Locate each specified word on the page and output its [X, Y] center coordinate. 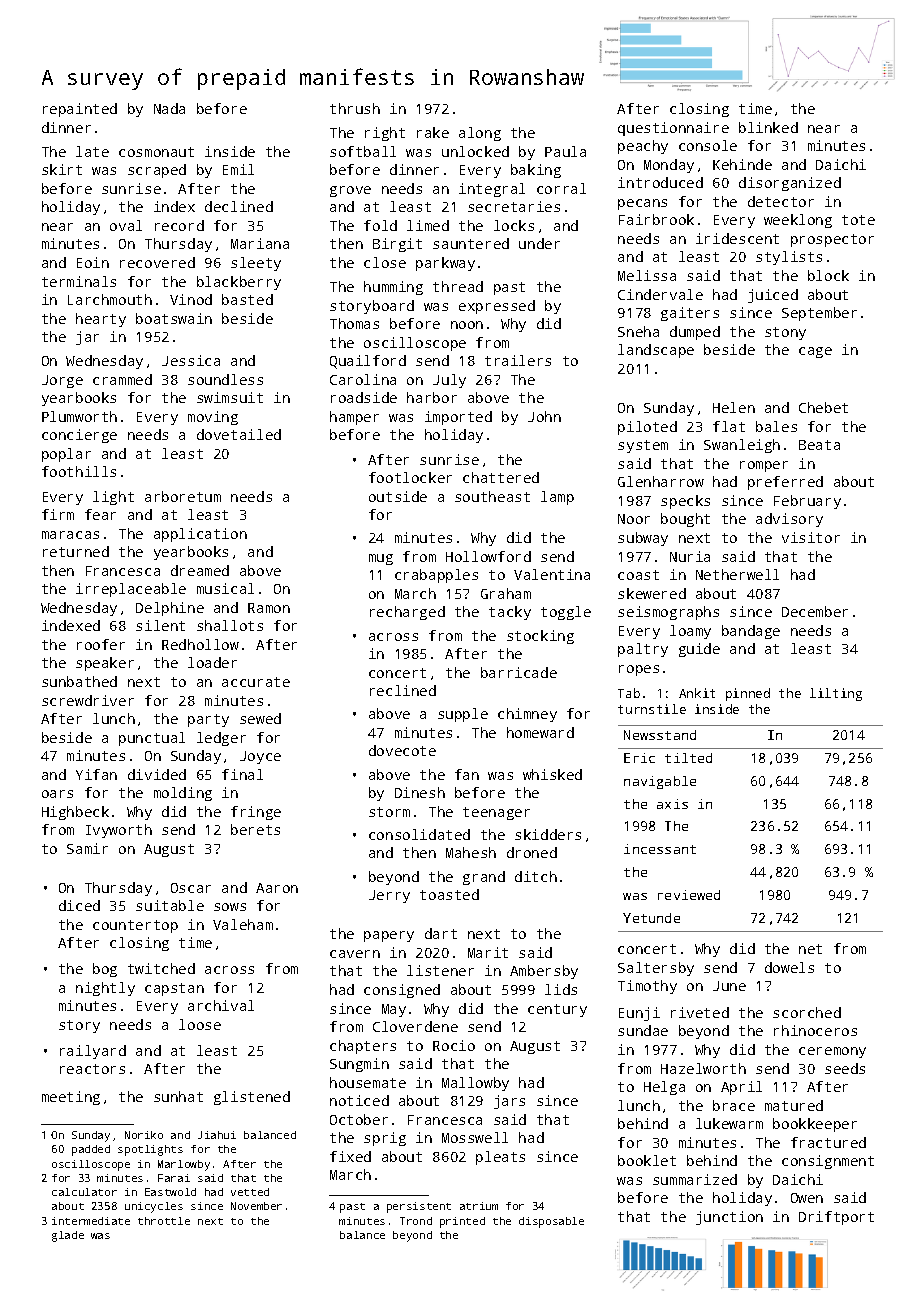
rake [433, 132]
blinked [768, 127]
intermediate [91, 1221]
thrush [355, 108]
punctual [152, 739]
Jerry [389, 896]
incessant [660, 849]
